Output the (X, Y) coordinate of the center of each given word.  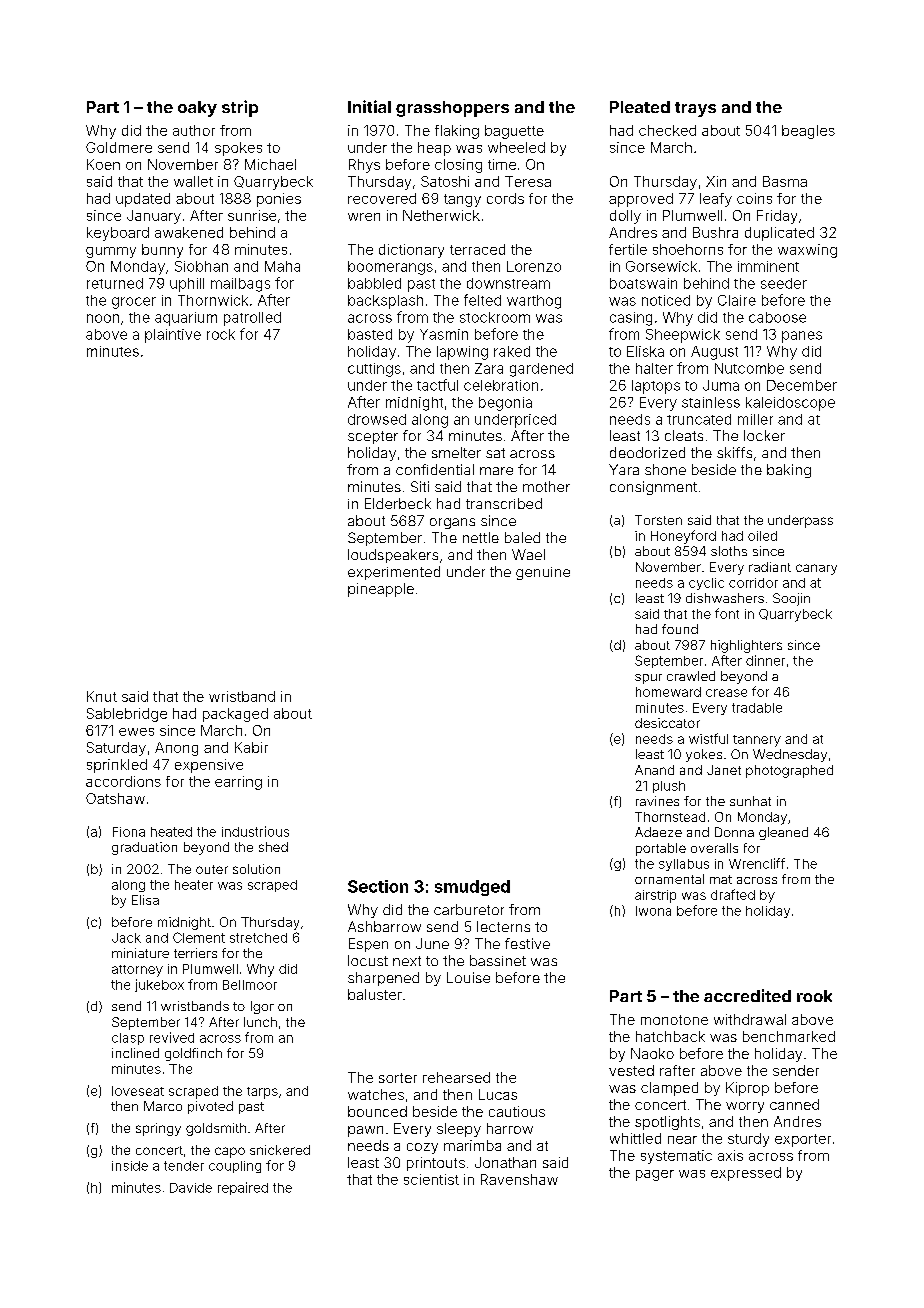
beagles (808, 132)
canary (816, 569)
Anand (654, 770)
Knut (102, 696)
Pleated (640, 107)
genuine (543, 573)
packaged (235, 715)
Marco (163, 1106)
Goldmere (119, 147)
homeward (668, 692)
